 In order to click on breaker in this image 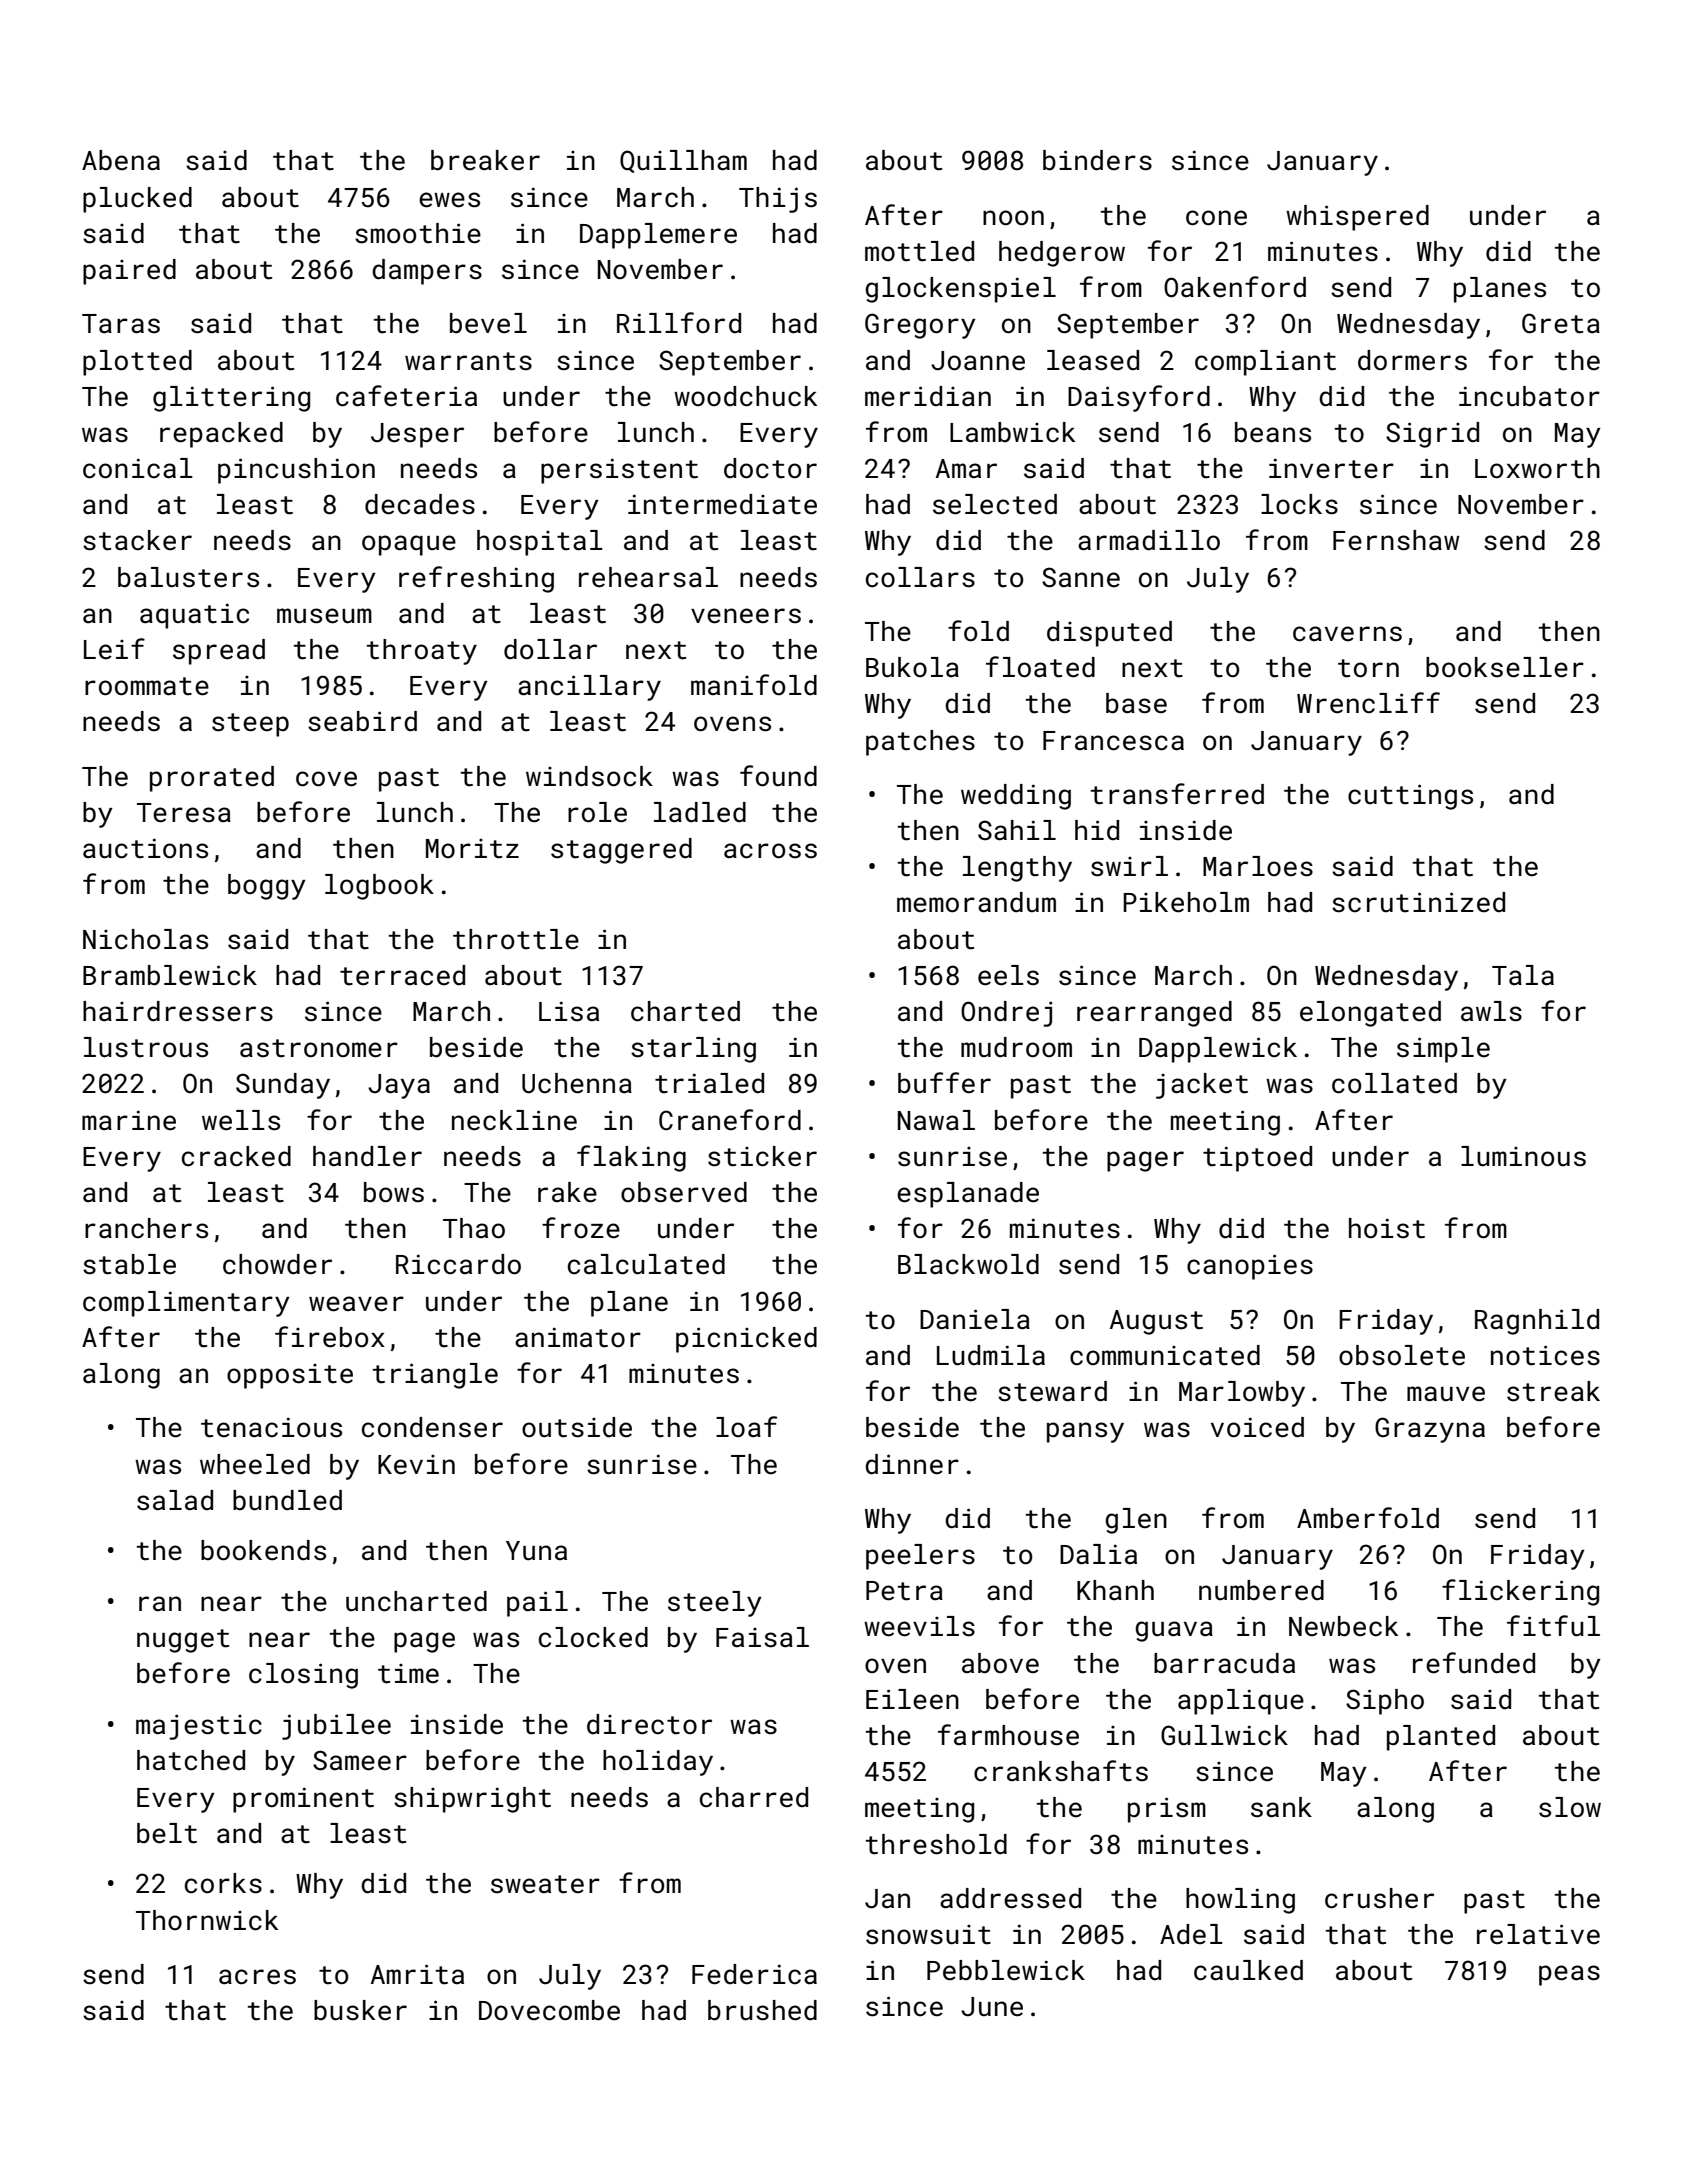, I will do `click(485, 160)`.
